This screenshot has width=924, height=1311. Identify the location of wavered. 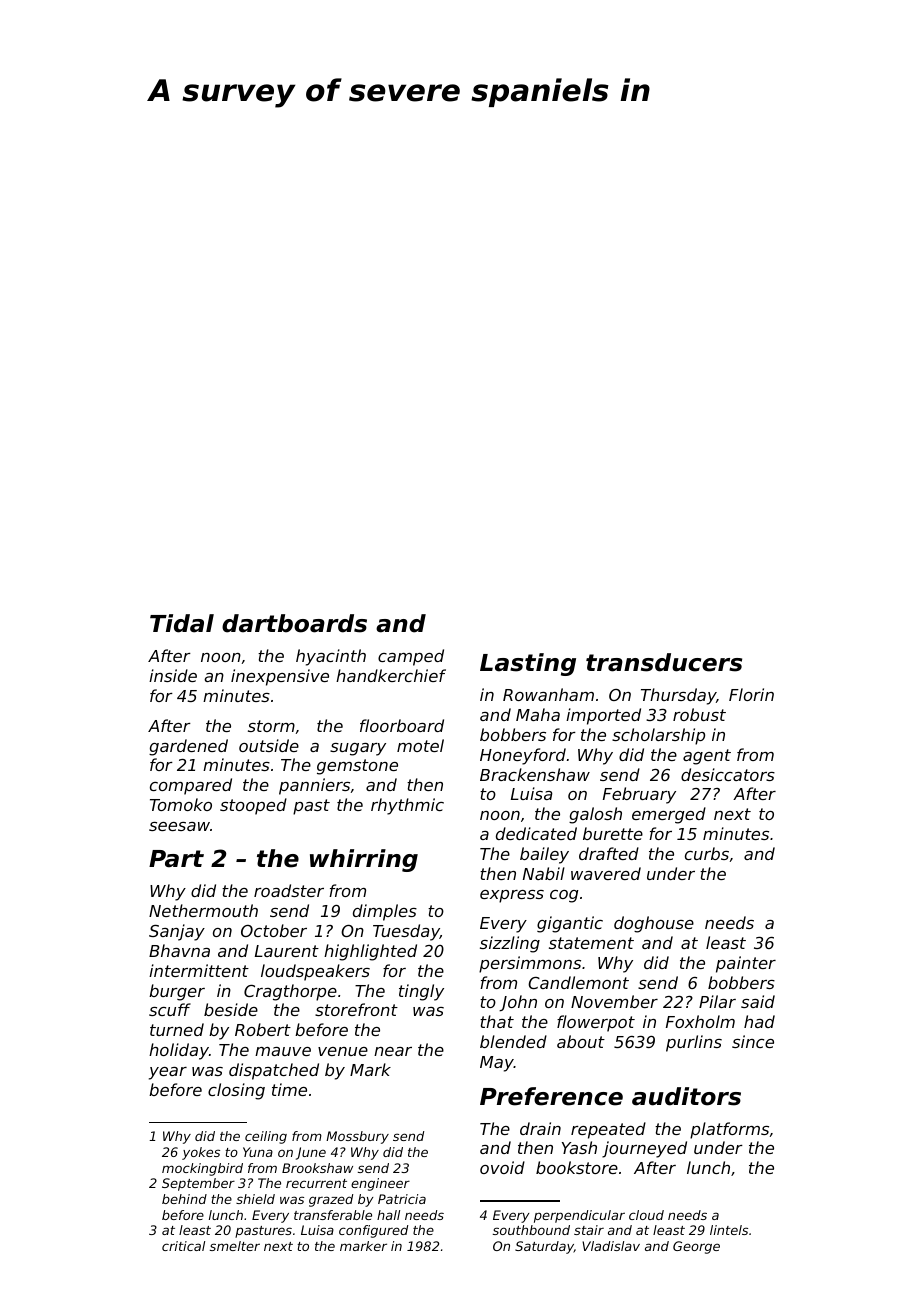
(606, 873).
